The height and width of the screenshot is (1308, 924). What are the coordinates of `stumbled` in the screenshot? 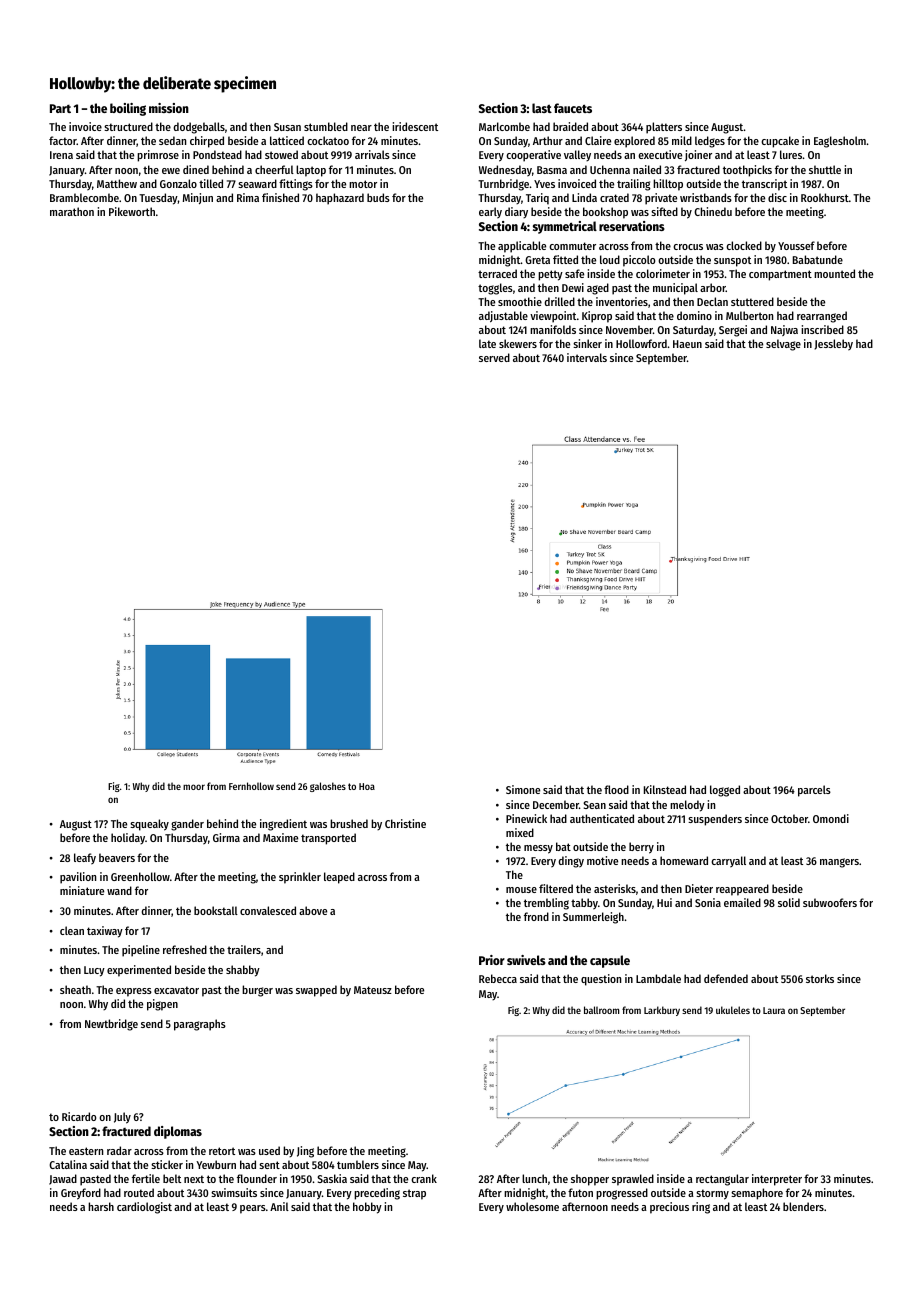 It's located at (326, 126).
